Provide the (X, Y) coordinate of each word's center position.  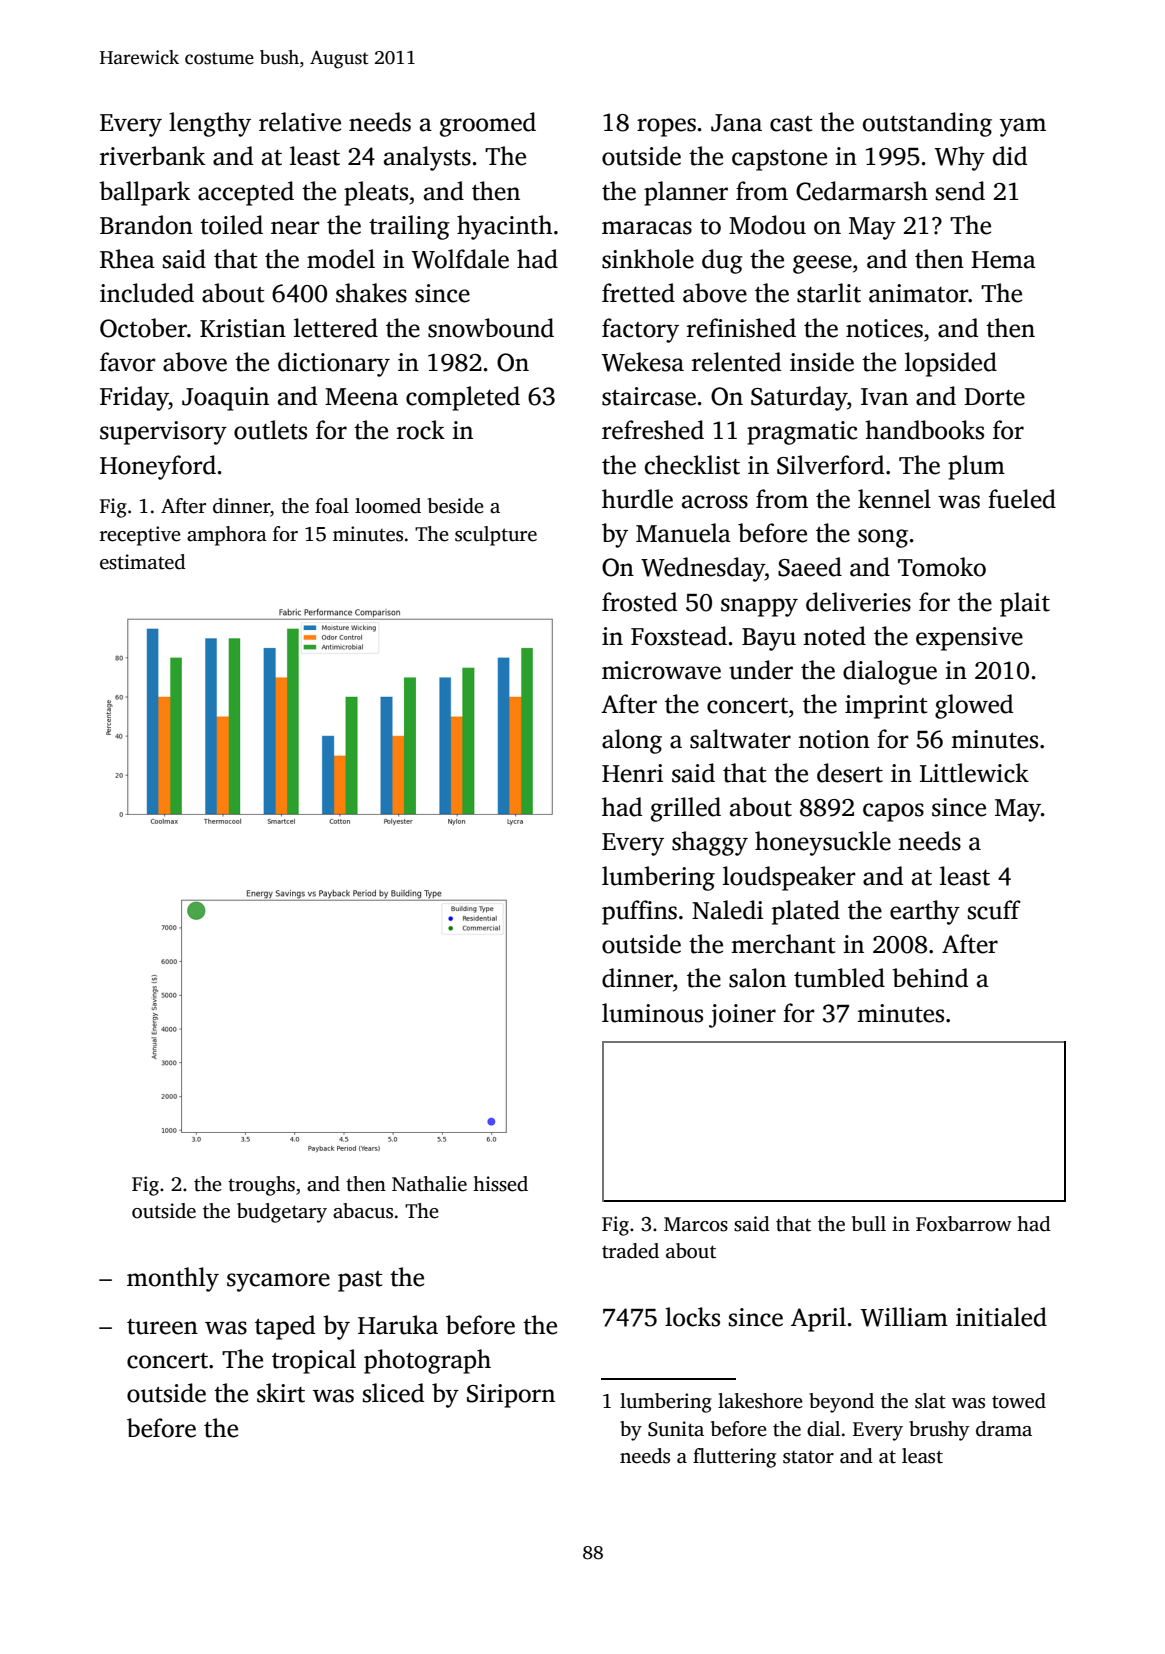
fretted (638, 293)
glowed (974, 706)
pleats (376, 193)
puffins (639, 912)
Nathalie (429, 1184)
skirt (281, 1393)
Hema (1003, 260)
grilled (686, 809)
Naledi (727, 910)
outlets (270, 430)
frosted (639, 602)
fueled (1022, 499)
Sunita (676, 1429)
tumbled (839, 978)
